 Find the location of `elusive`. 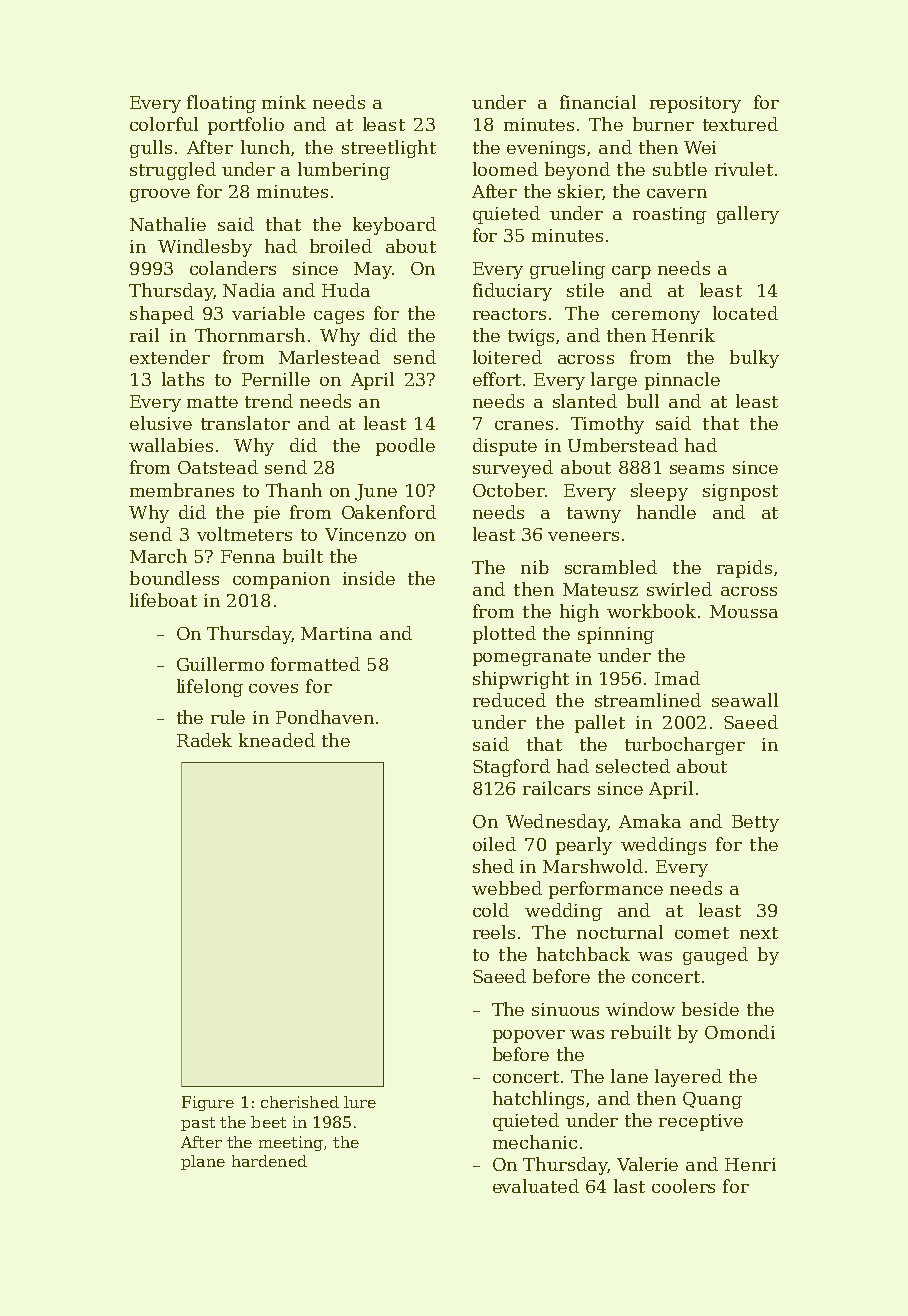

elusive is located at coordinates (161, 423).
